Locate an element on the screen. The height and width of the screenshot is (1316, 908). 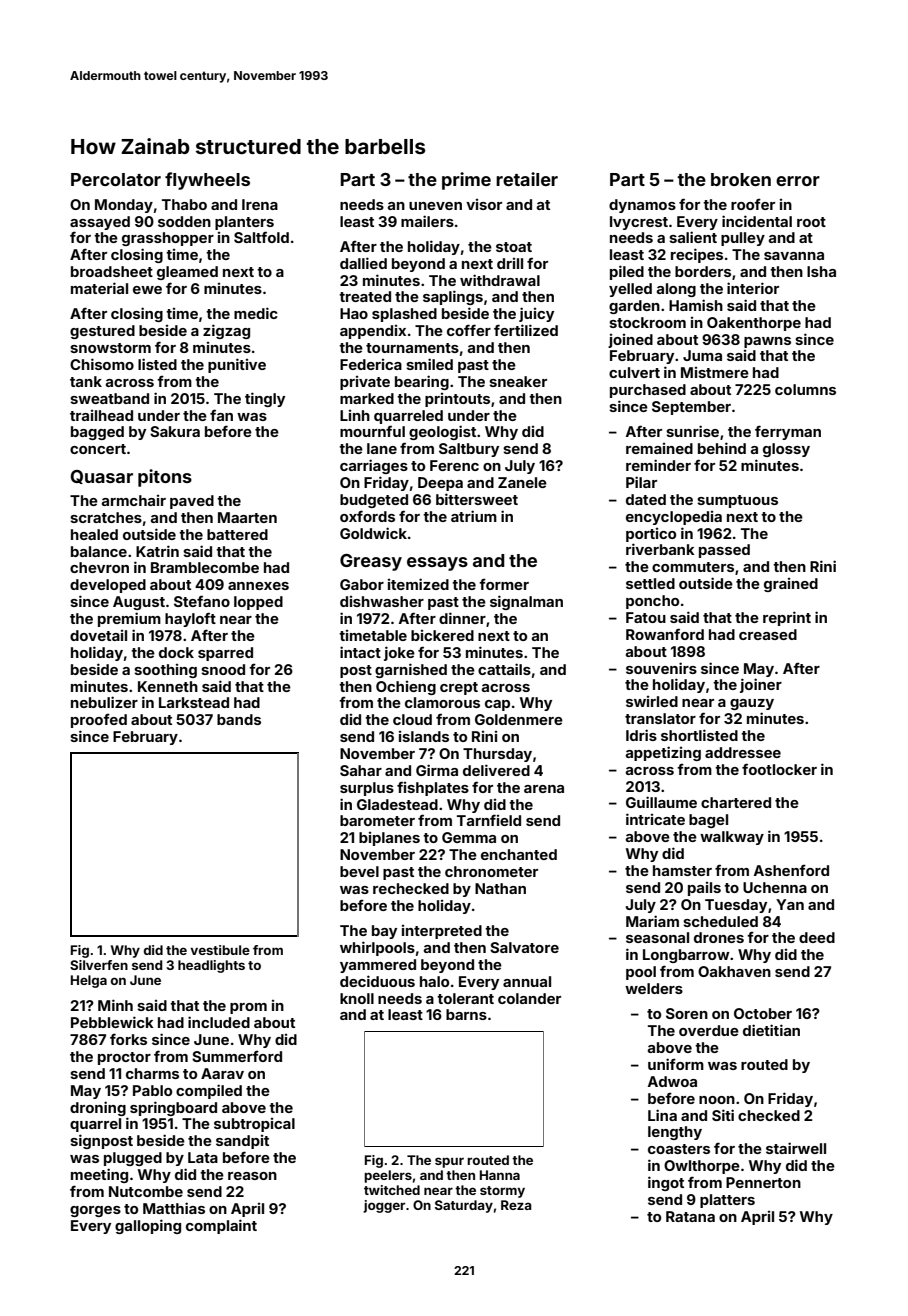
snood is located at coordinates (223, 669).
